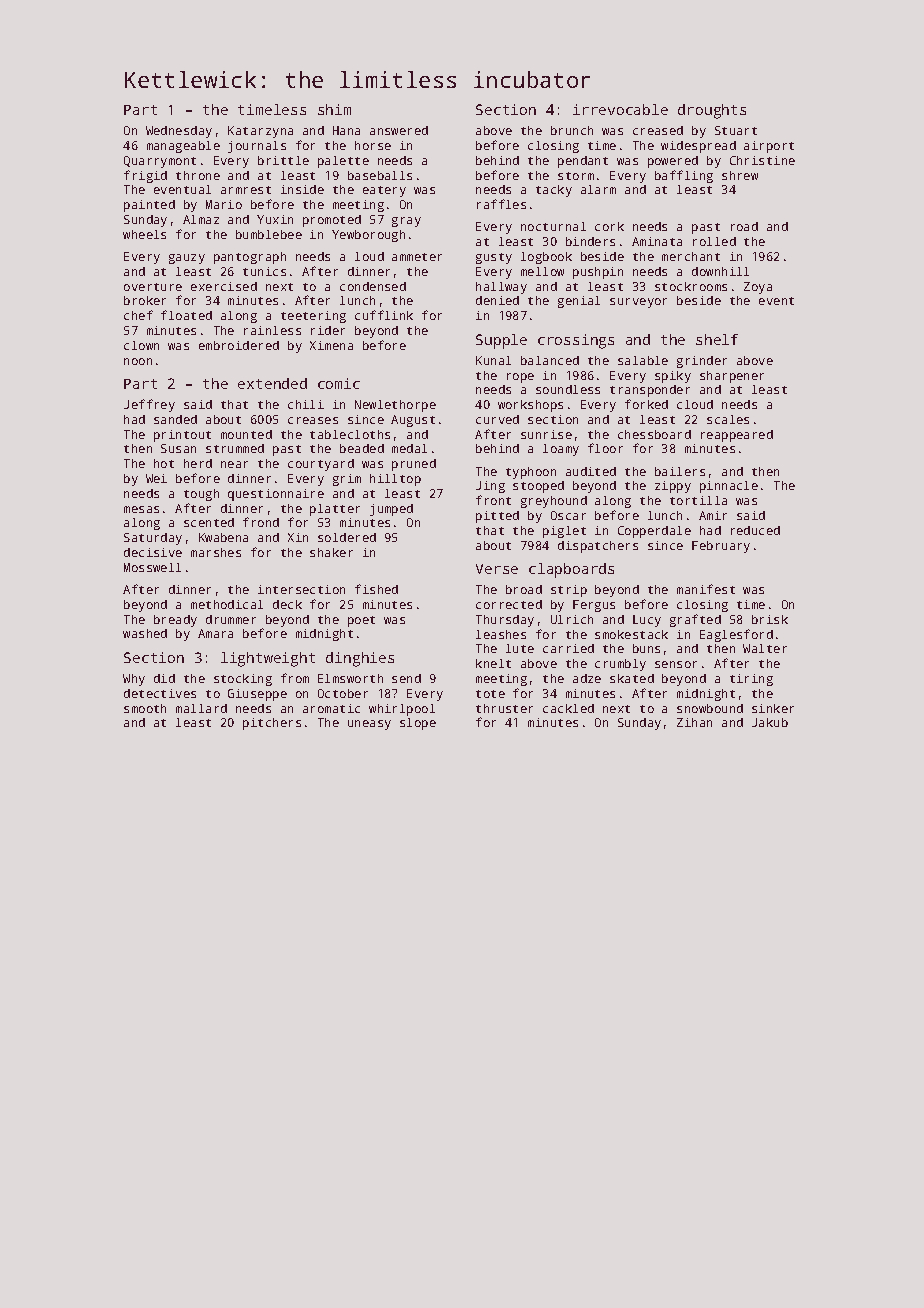 The width and height of the screenshot is (924, 1308). What do you see at coordinates (497, 300) in the screenshot?
I see `denied` at bounding box center [497, 300].
